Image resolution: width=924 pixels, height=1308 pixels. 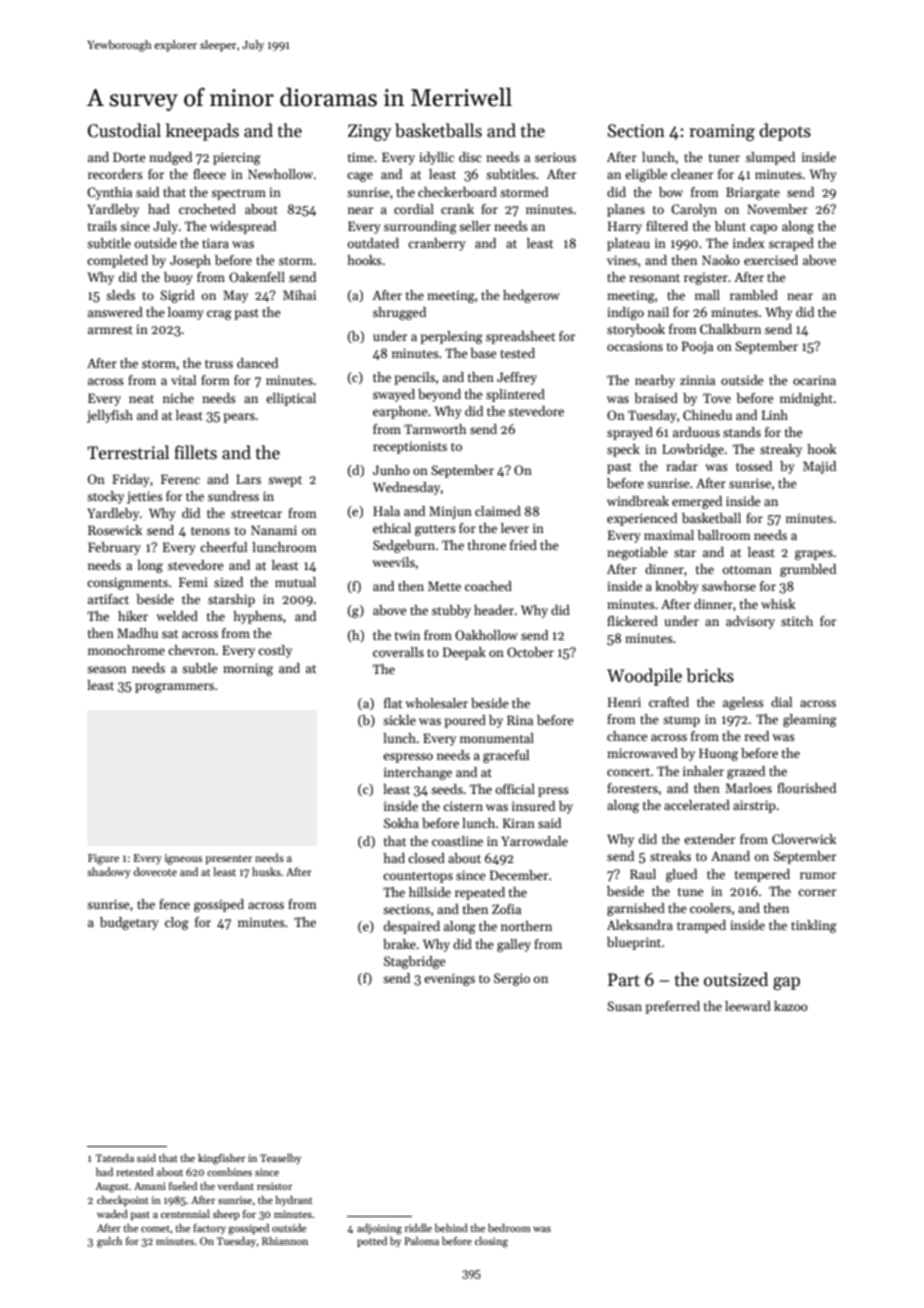 What do you see at coordinates (219, 315) in the screenshot?
I see `crag` at bounding box center [219, 315].
